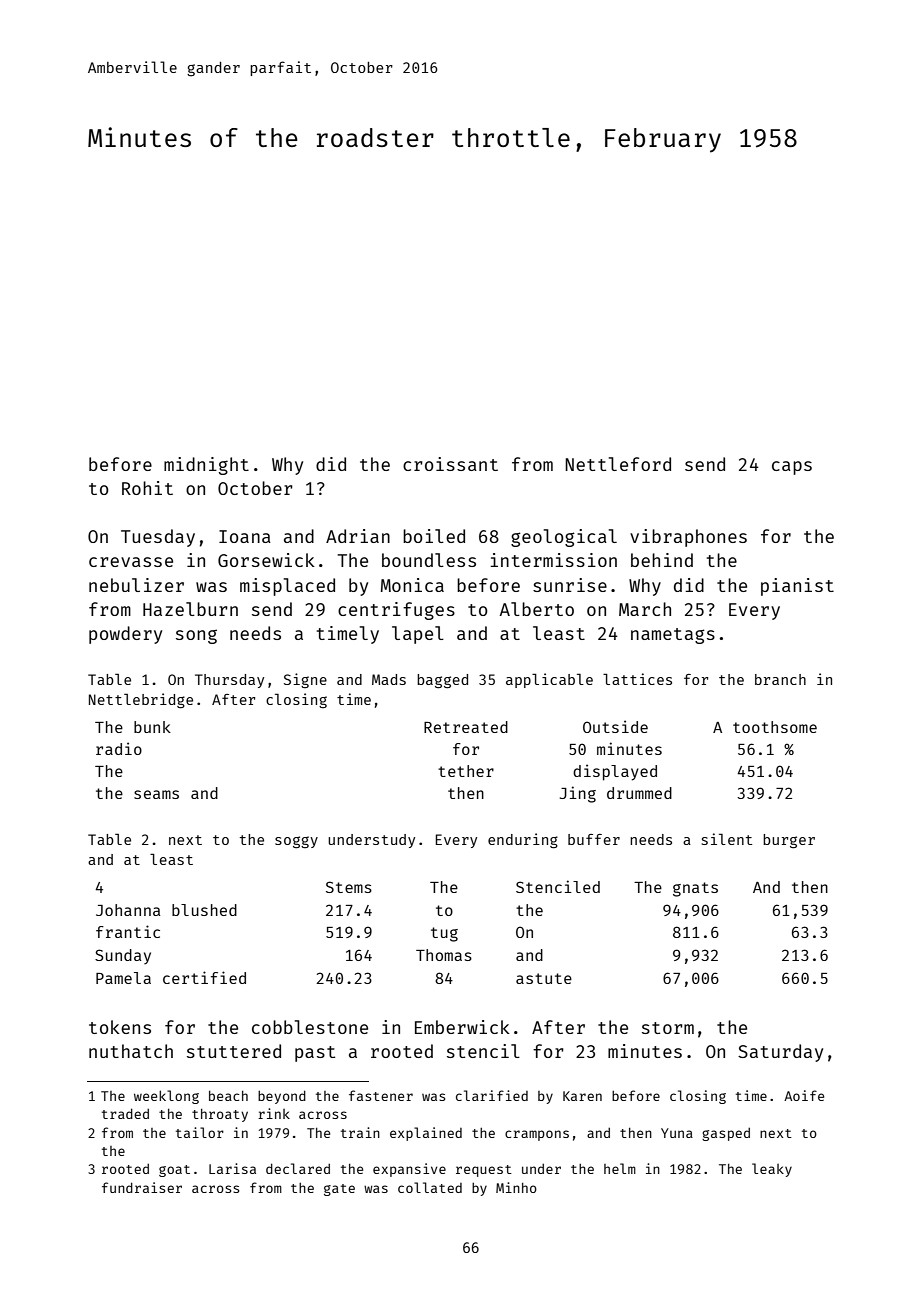  I want to click on nuthatch, so click(131, 1051).
